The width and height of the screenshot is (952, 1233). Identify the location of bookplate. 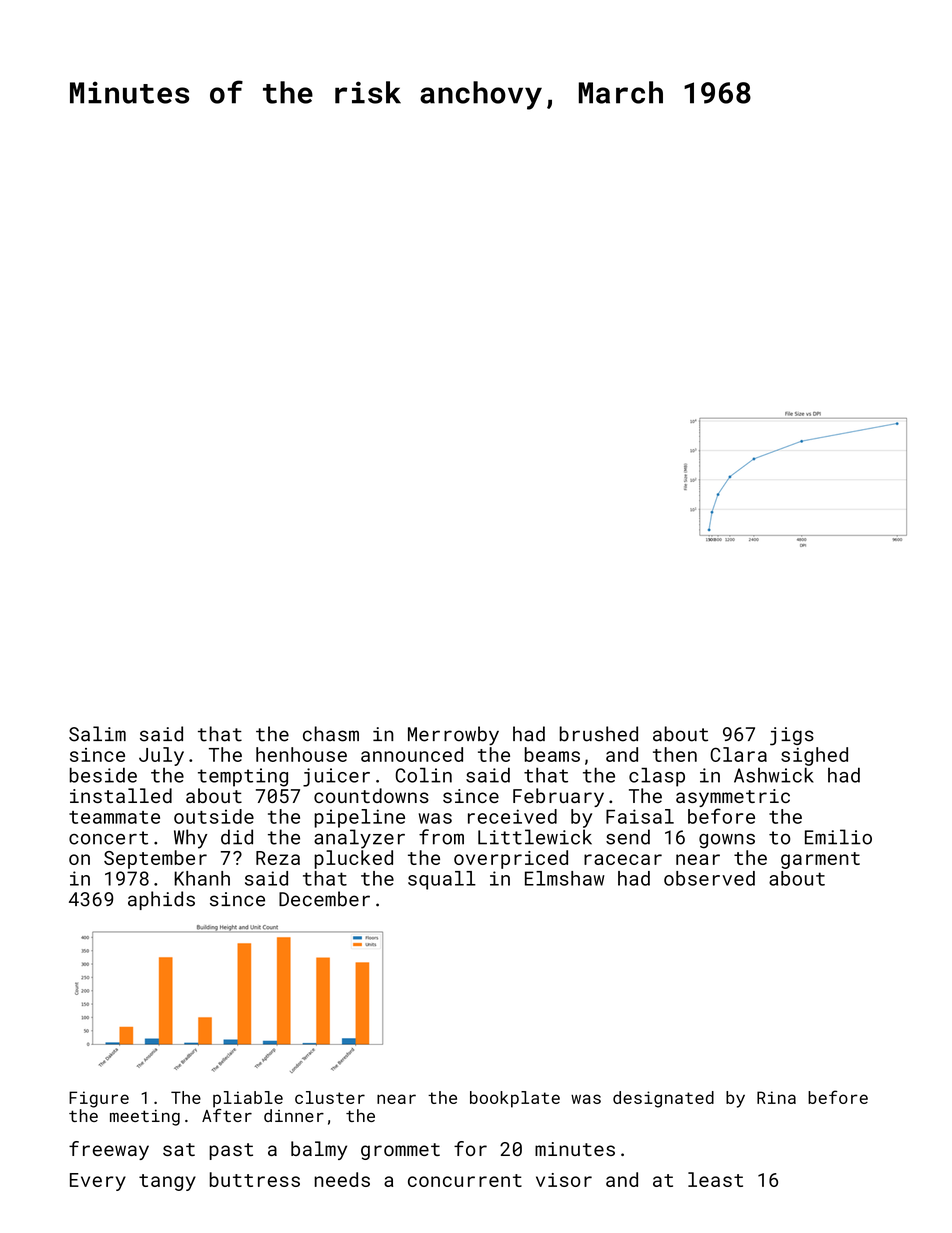
(515, 1099).
